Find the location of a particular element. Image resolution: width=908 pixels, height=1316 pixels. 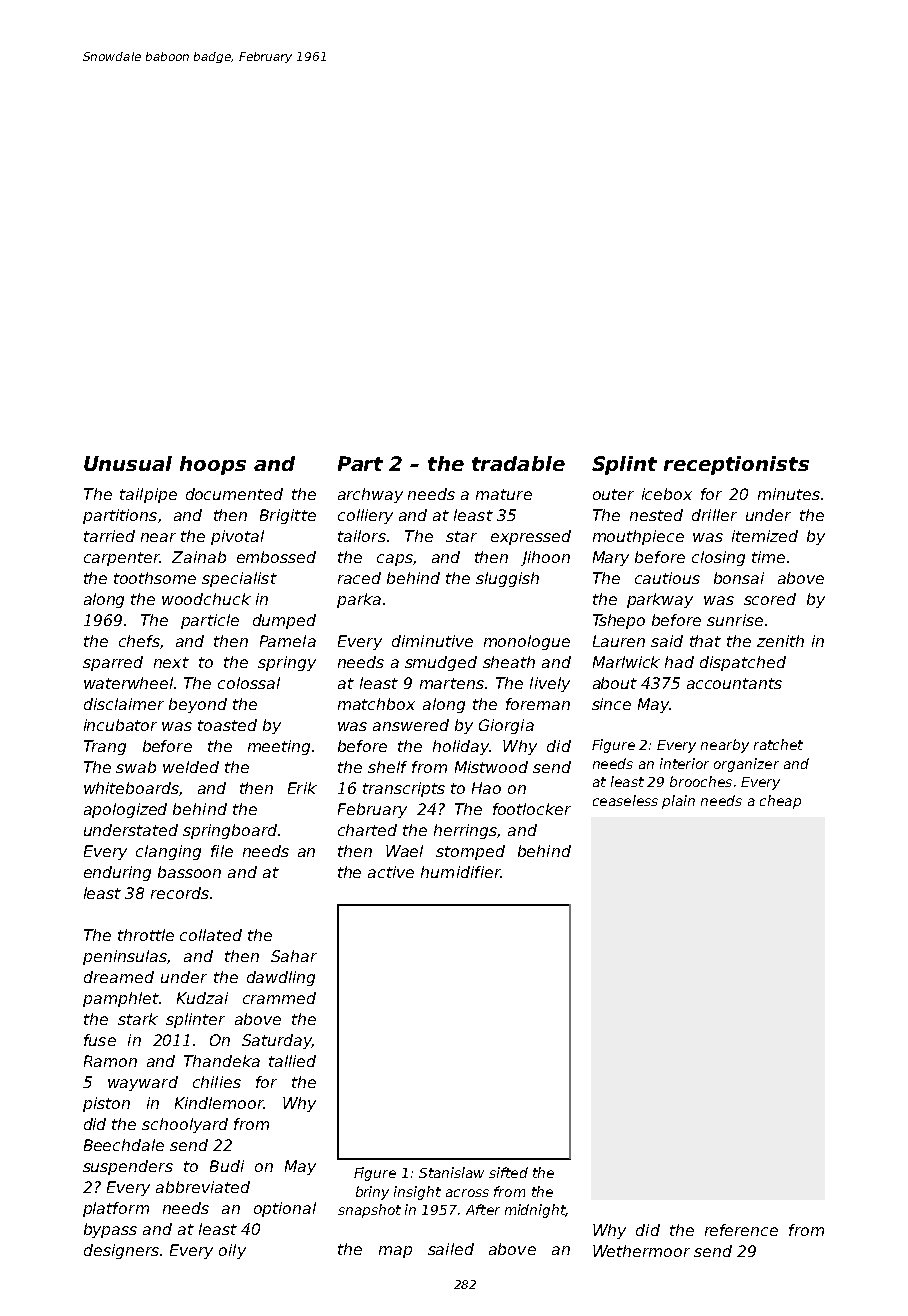

ceaseless is located at coordinates (625, 800).
